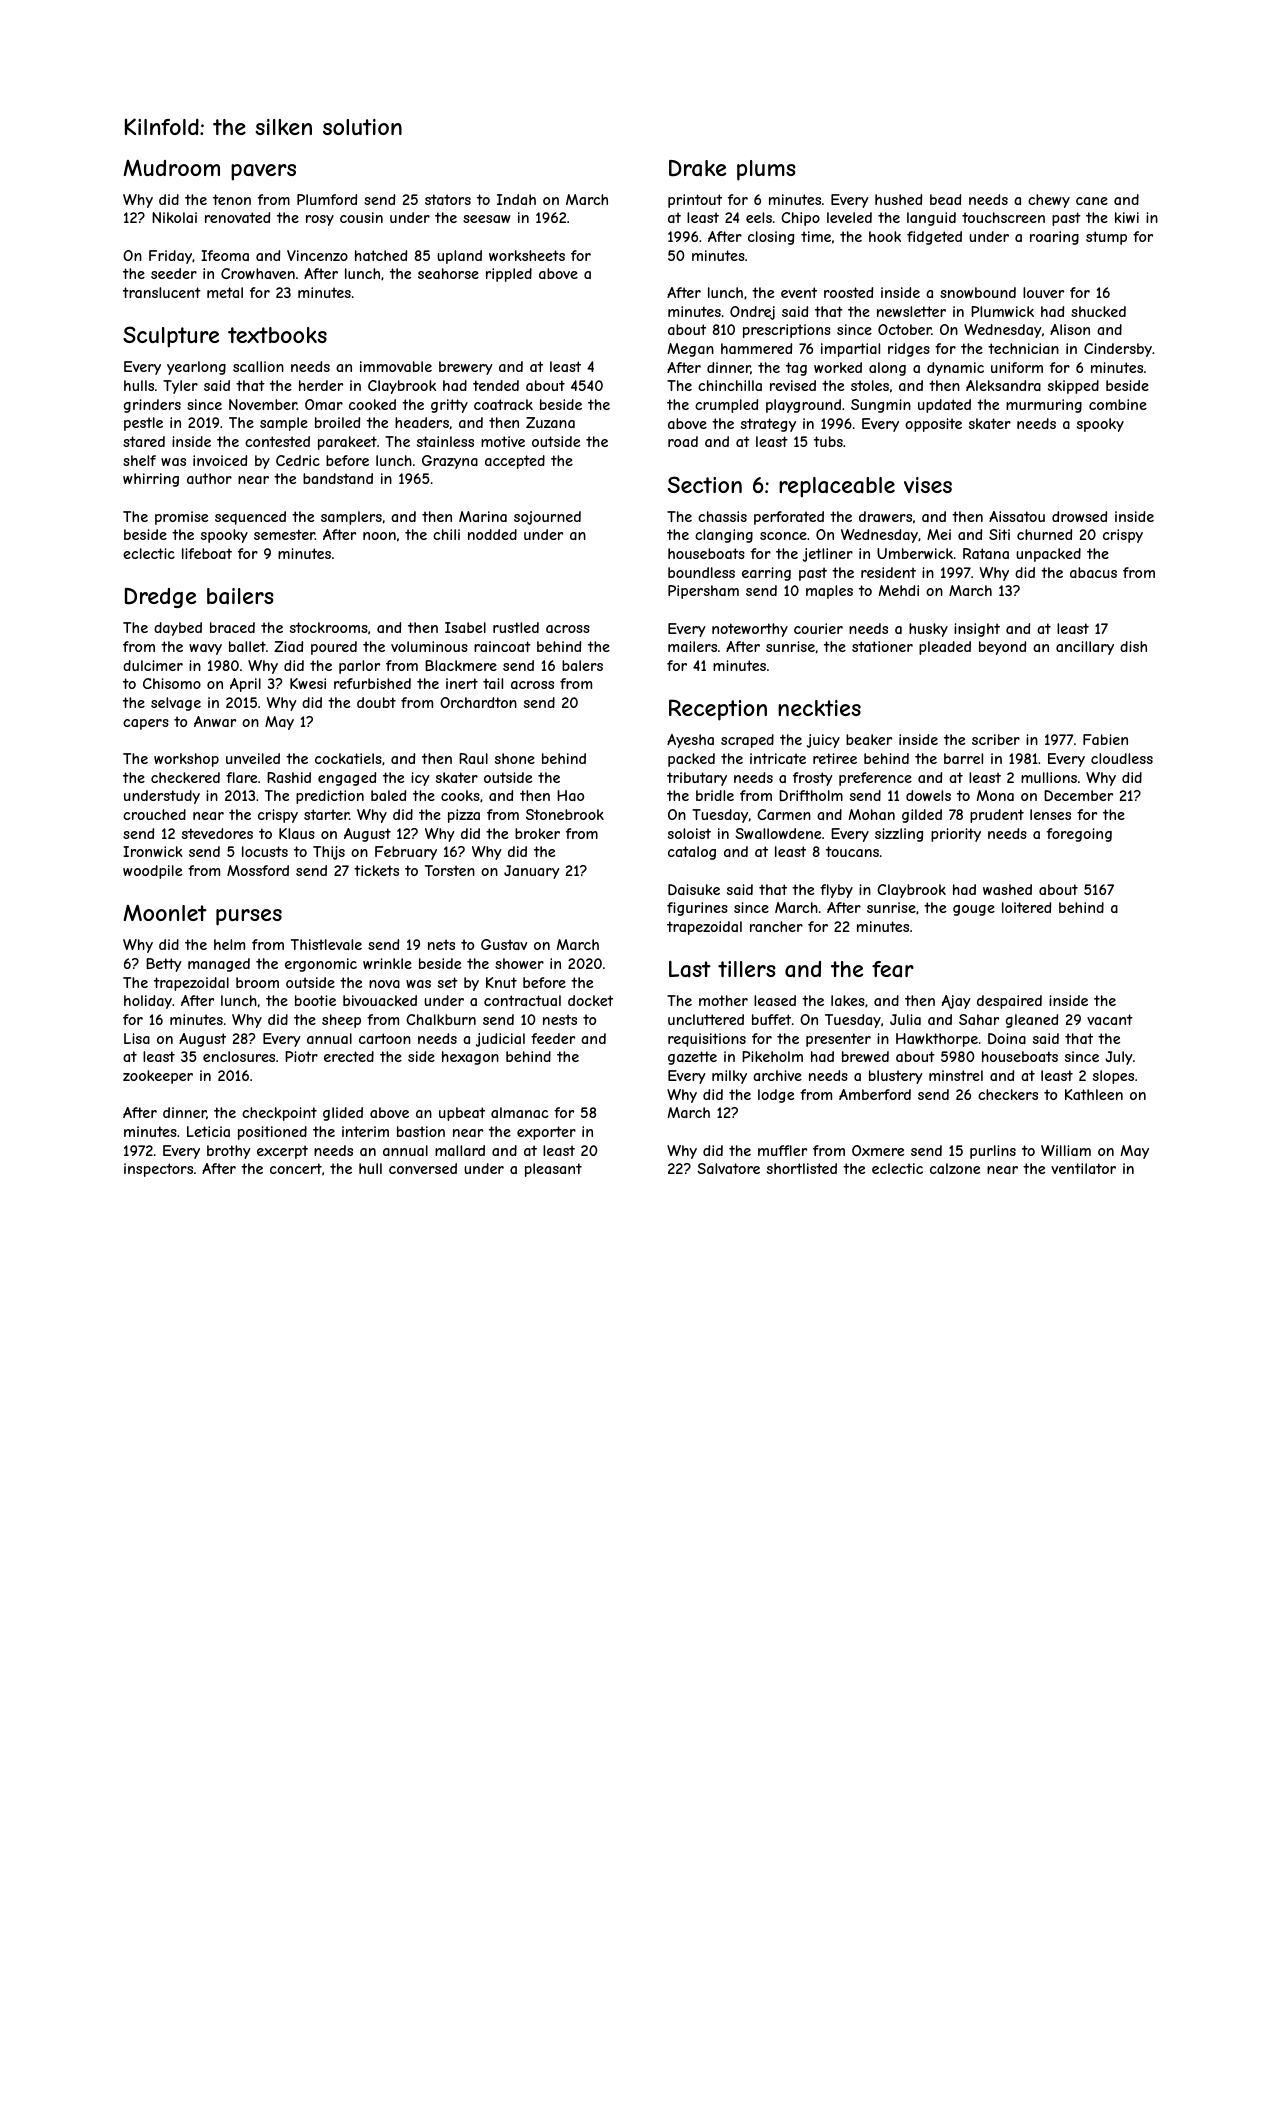 The height and width of the screenshot is (2111, 1282). I want to click on December, so click(1078, 795).
